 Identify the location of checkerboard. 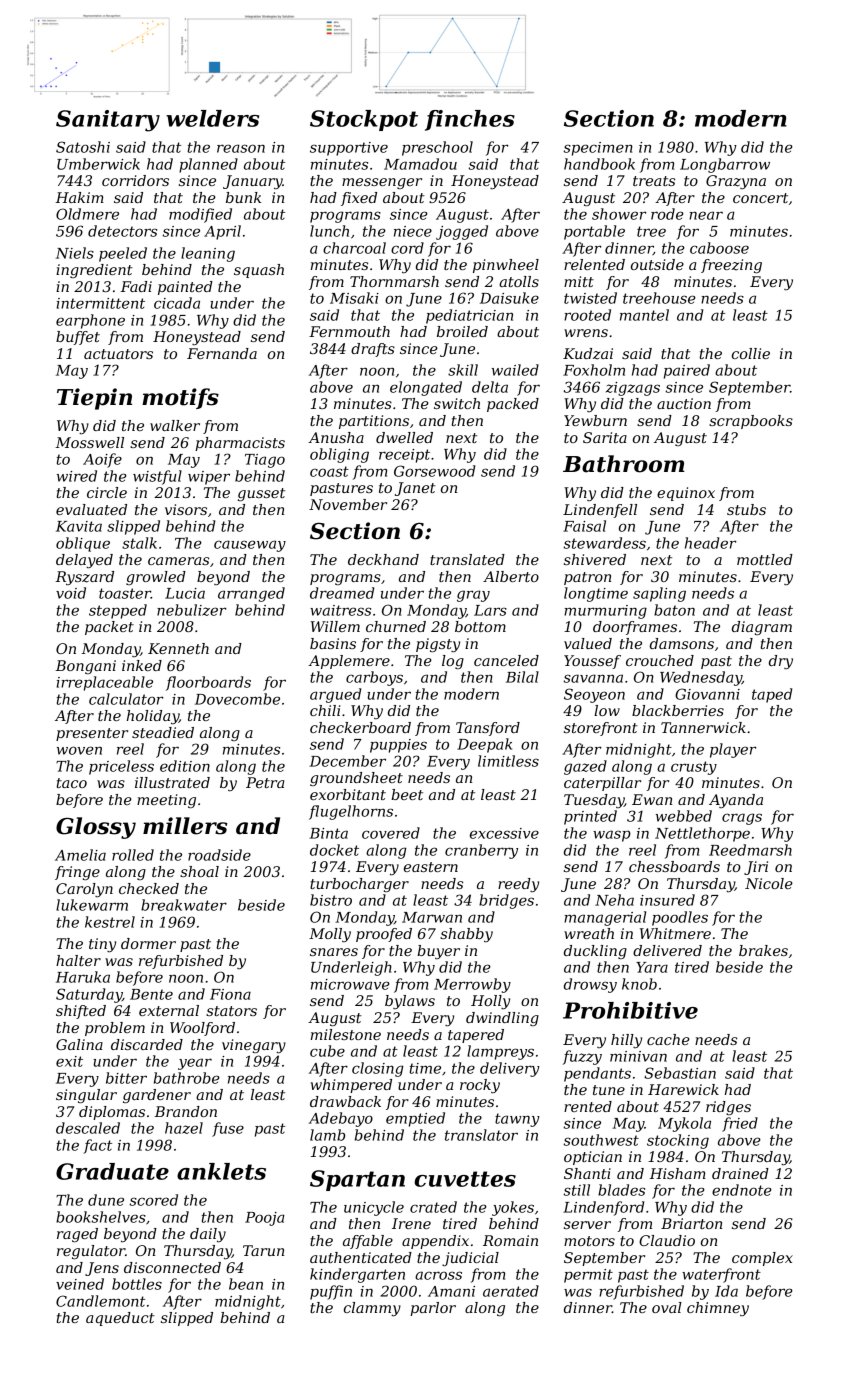
(360, 727).
